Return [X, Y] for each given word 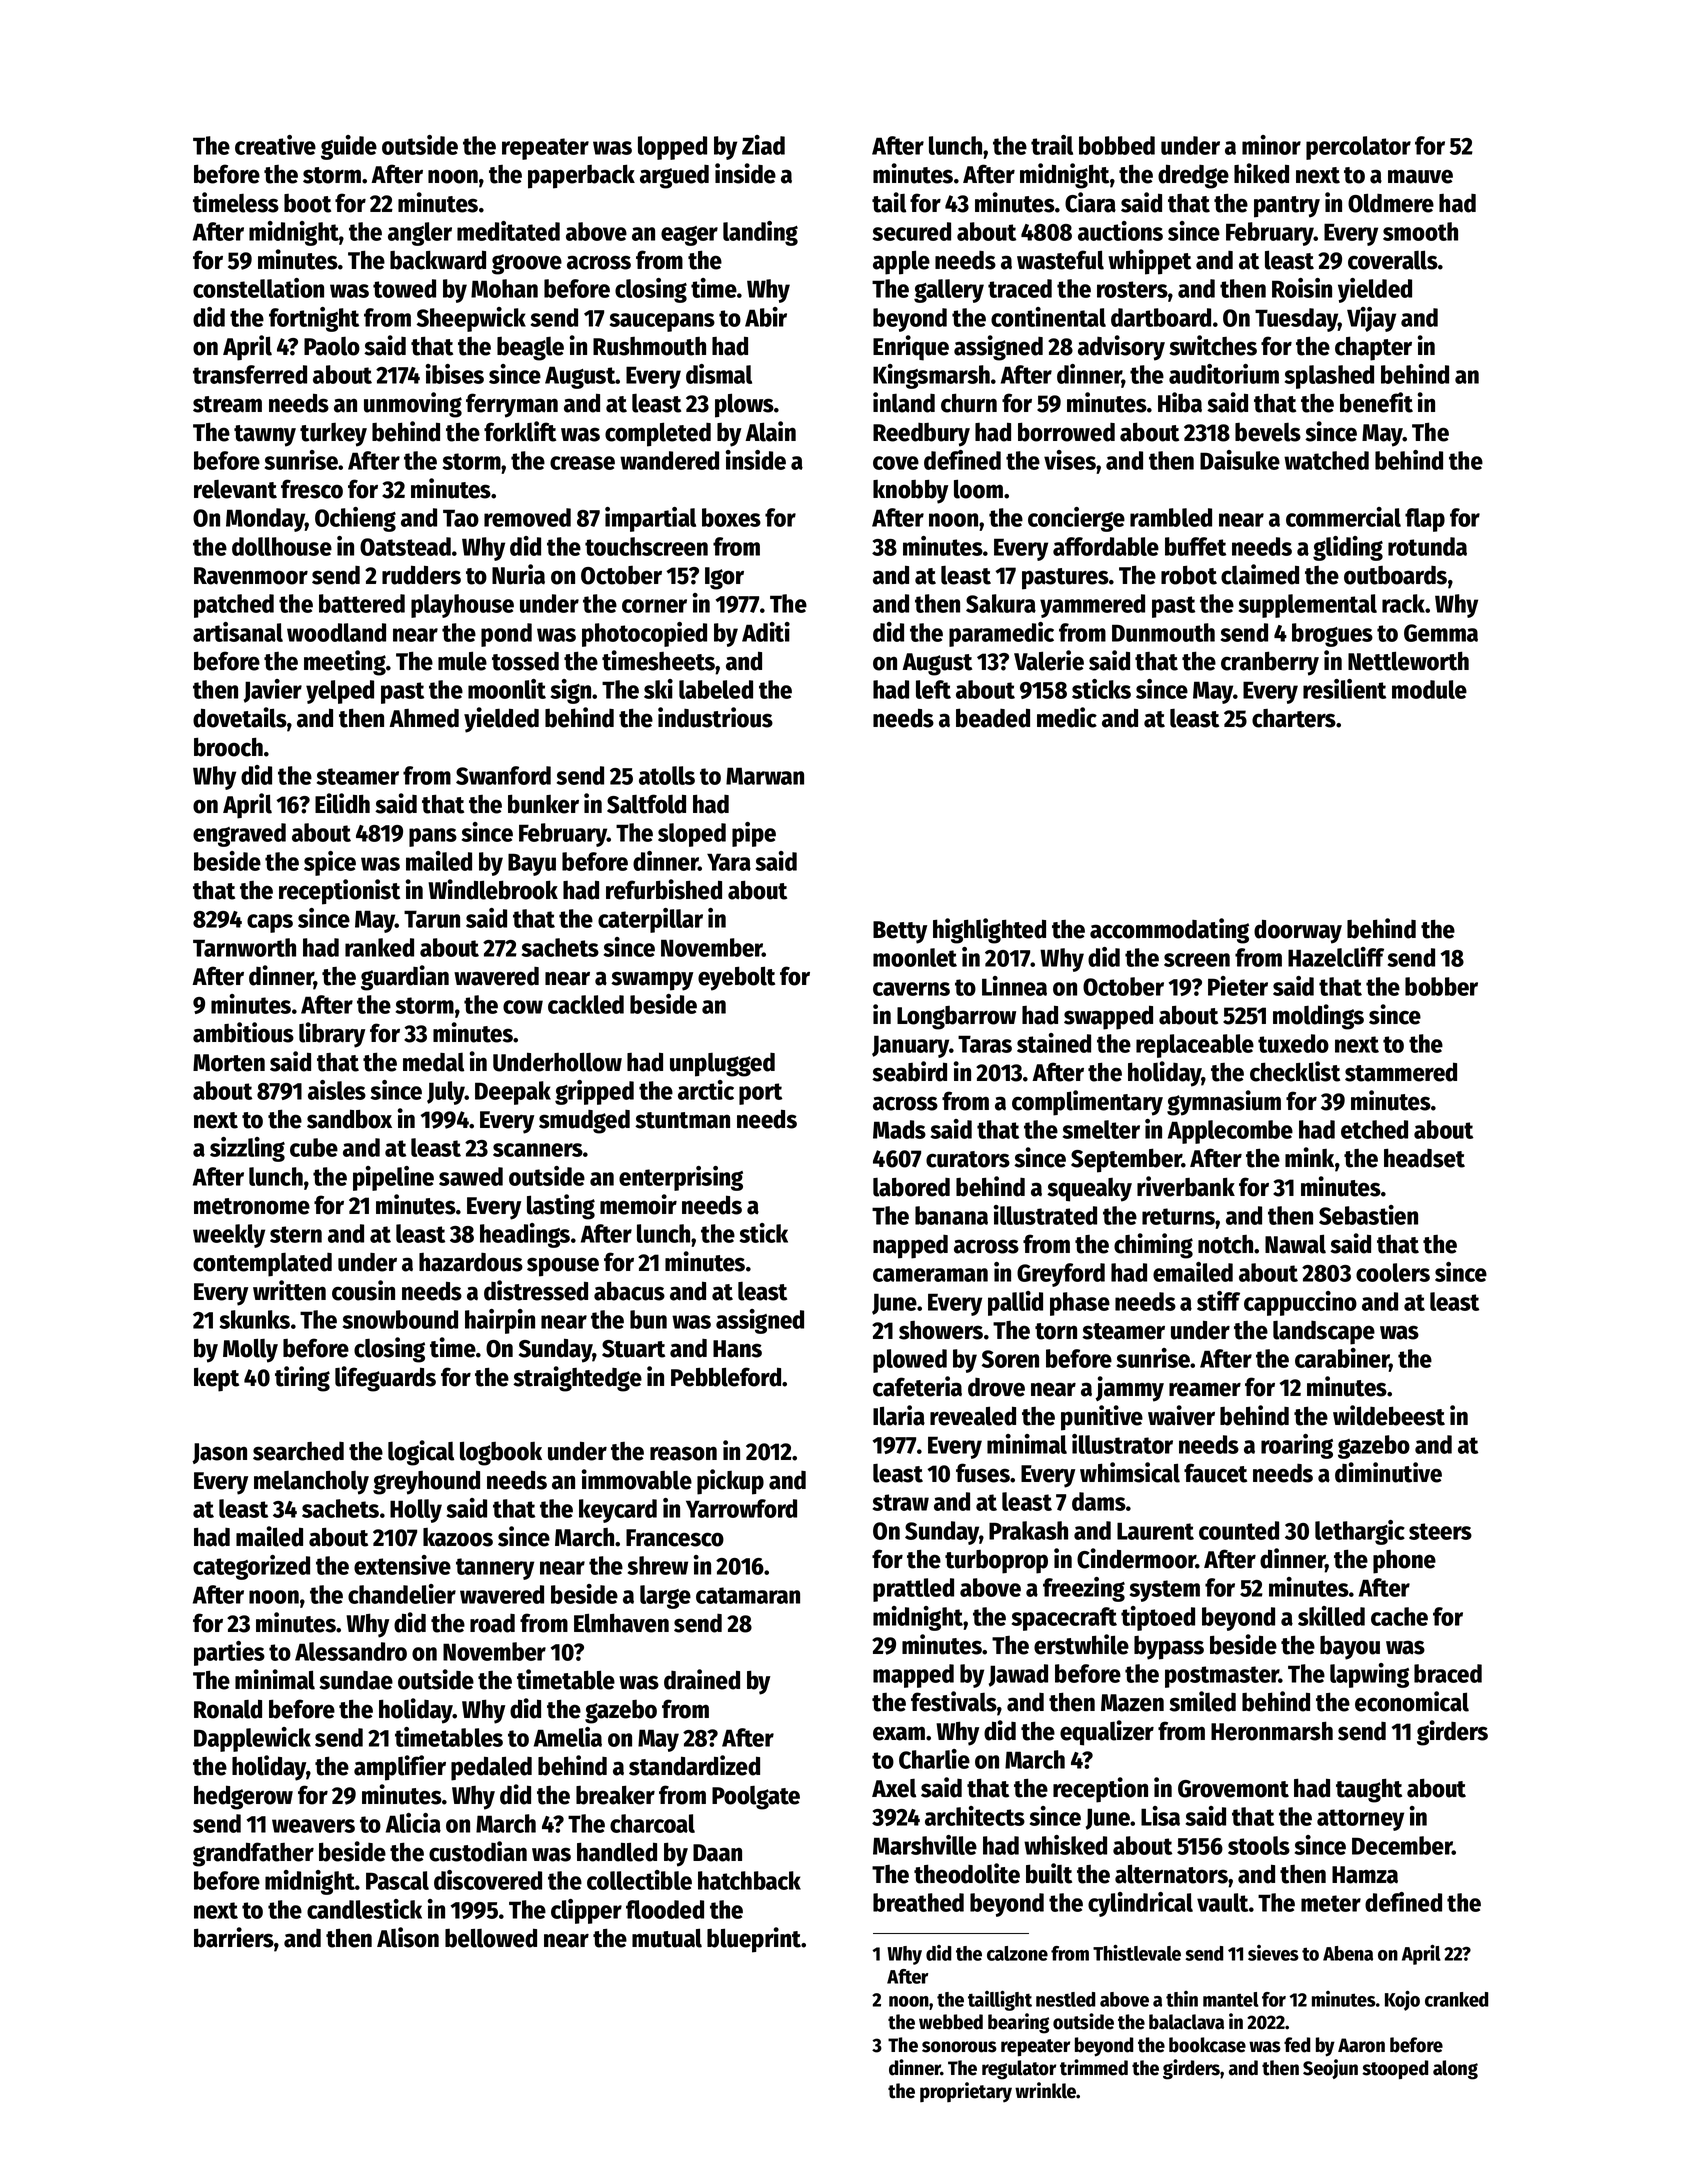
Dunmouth [1163, 632]
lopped [672, 148]
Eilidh [342, 803]
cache [1399, 1616]
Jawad [1018, 1675]
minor [1271, 145]
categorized [251, 1567]
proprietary [966, 2092]
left [933, 689]
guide [349, 147]
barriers [234, 1937]
